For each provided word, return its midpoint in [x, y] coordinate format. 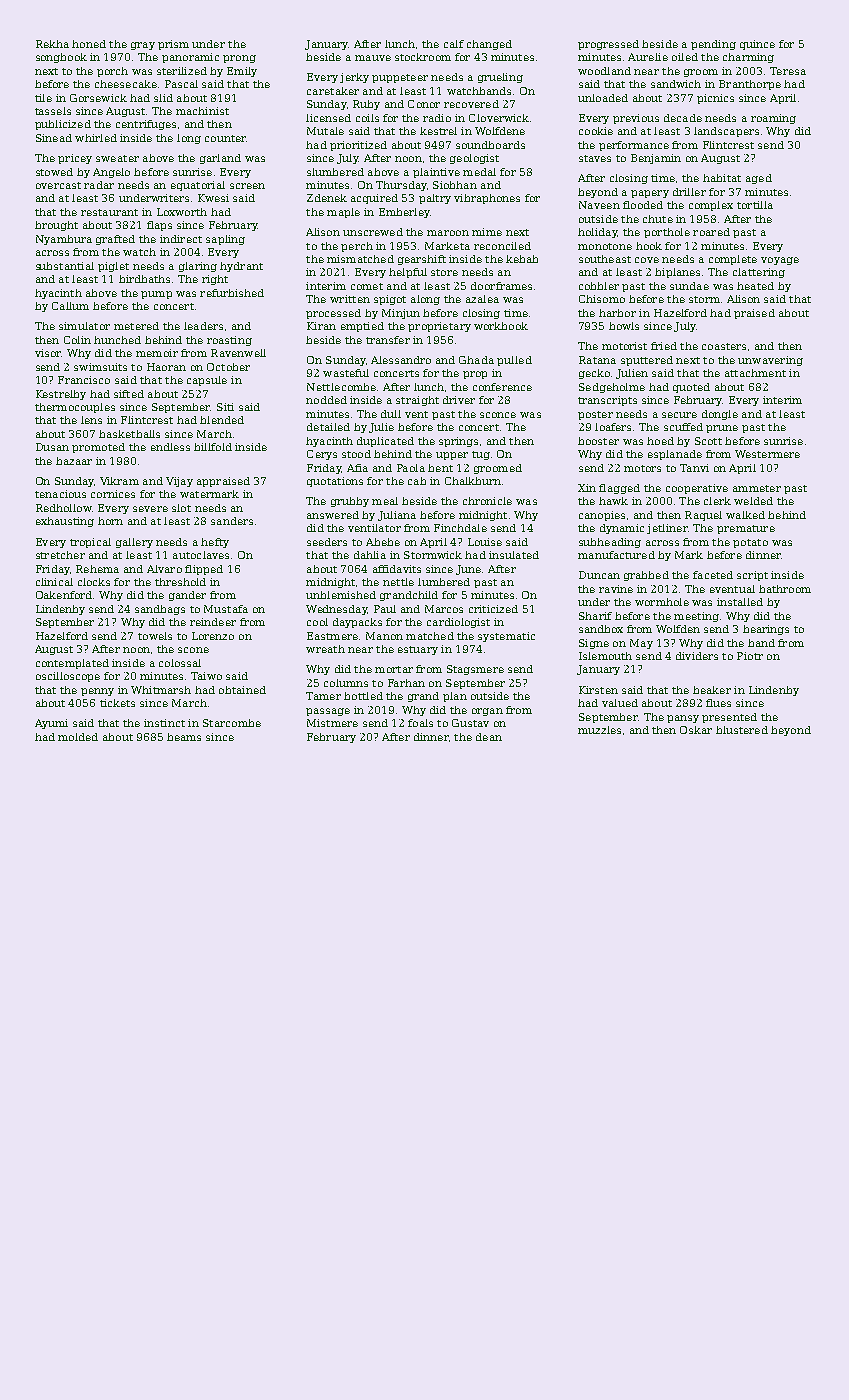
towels [155, 636]
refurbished [232, 293]
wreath [325, 649]
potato [750, 543]
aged [759, 179]
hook [649, 246]
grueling [500, 78]
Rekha [52, 44]
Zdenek [327, 198]
